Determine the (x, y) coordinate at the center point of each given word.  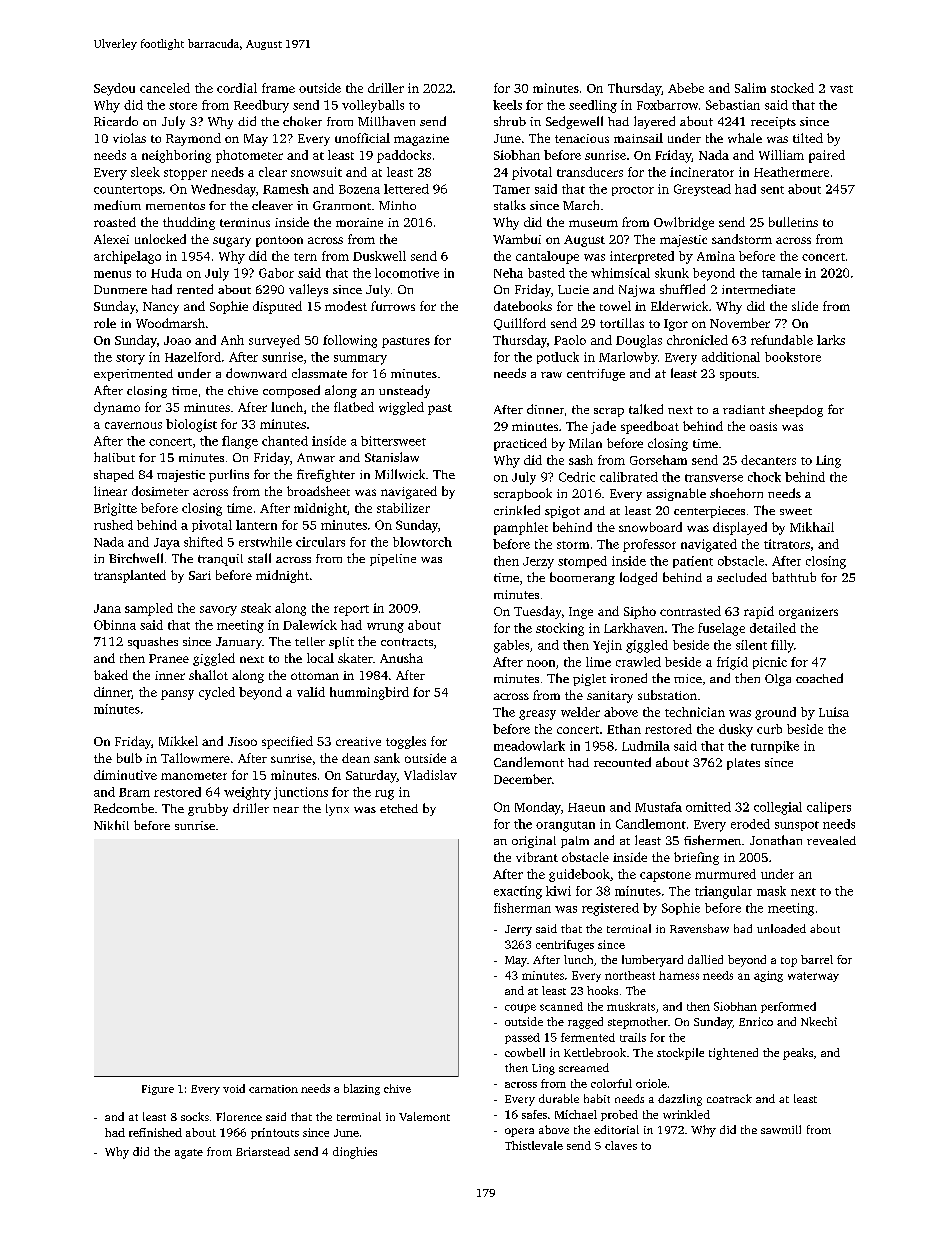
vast (841, 89)
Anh (232, 340)
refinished (155, 1132)
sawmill (781, 1129)
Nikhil (111, 825)
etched (399, 808)
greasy (537, 715)
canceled (165, 88)
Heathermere (791, 172)
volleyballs (373, 106)
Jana (107, 608)
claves (621, 1145)
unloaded (781, 928)
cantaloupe (547, 257)
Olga (778, 680)
